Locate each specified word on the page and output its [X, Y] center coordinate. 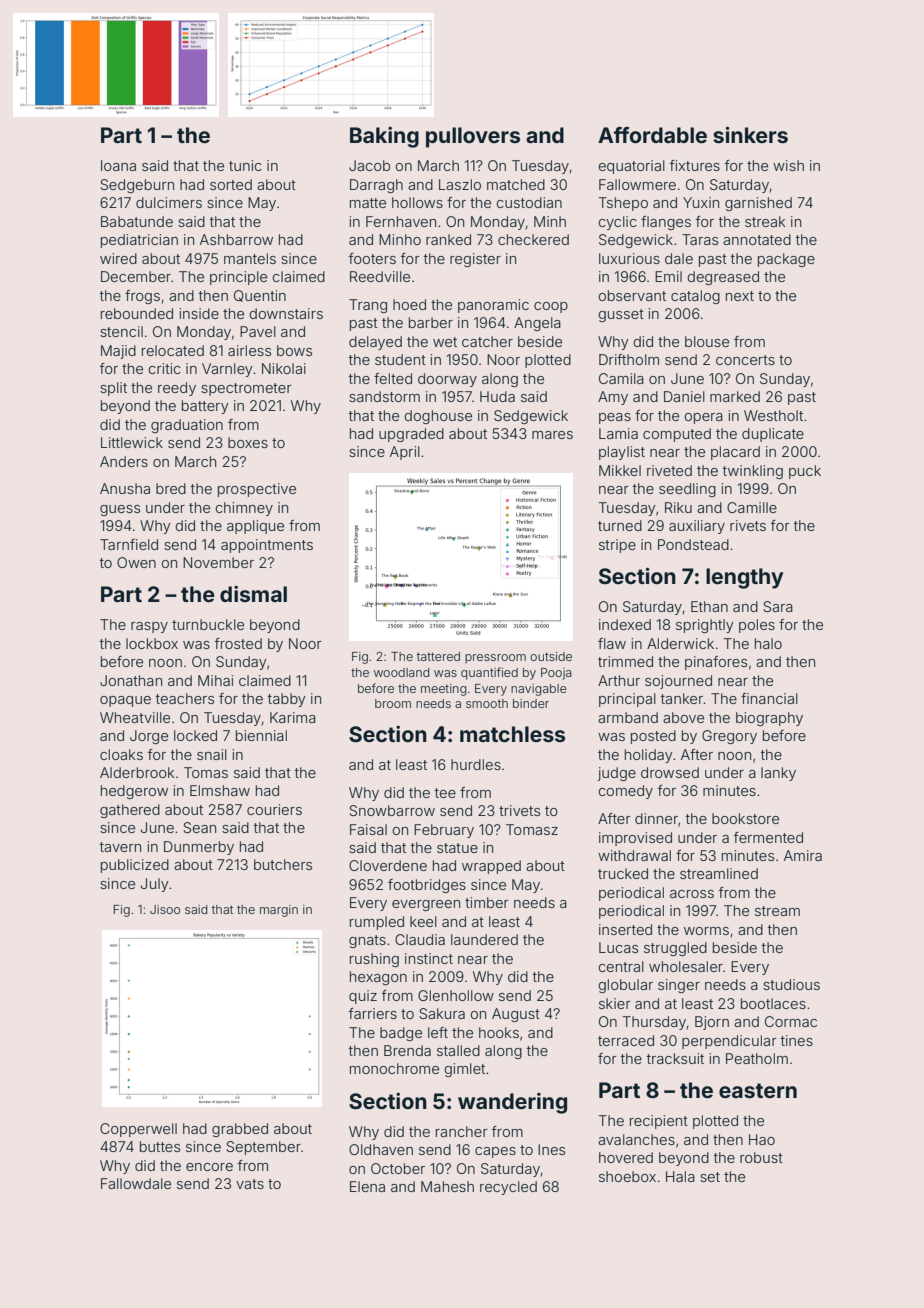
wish [788, 165]
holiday [649, 756]
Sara [778, 606]
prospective [257, 490]
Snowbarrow [392, 810]
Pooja [556, 674]
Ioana [118, 165]
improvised [635, 839]
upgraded [411, 435]
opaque [125, 701]
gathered [130, 811]
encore [209, 1167]
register [475, 260]
